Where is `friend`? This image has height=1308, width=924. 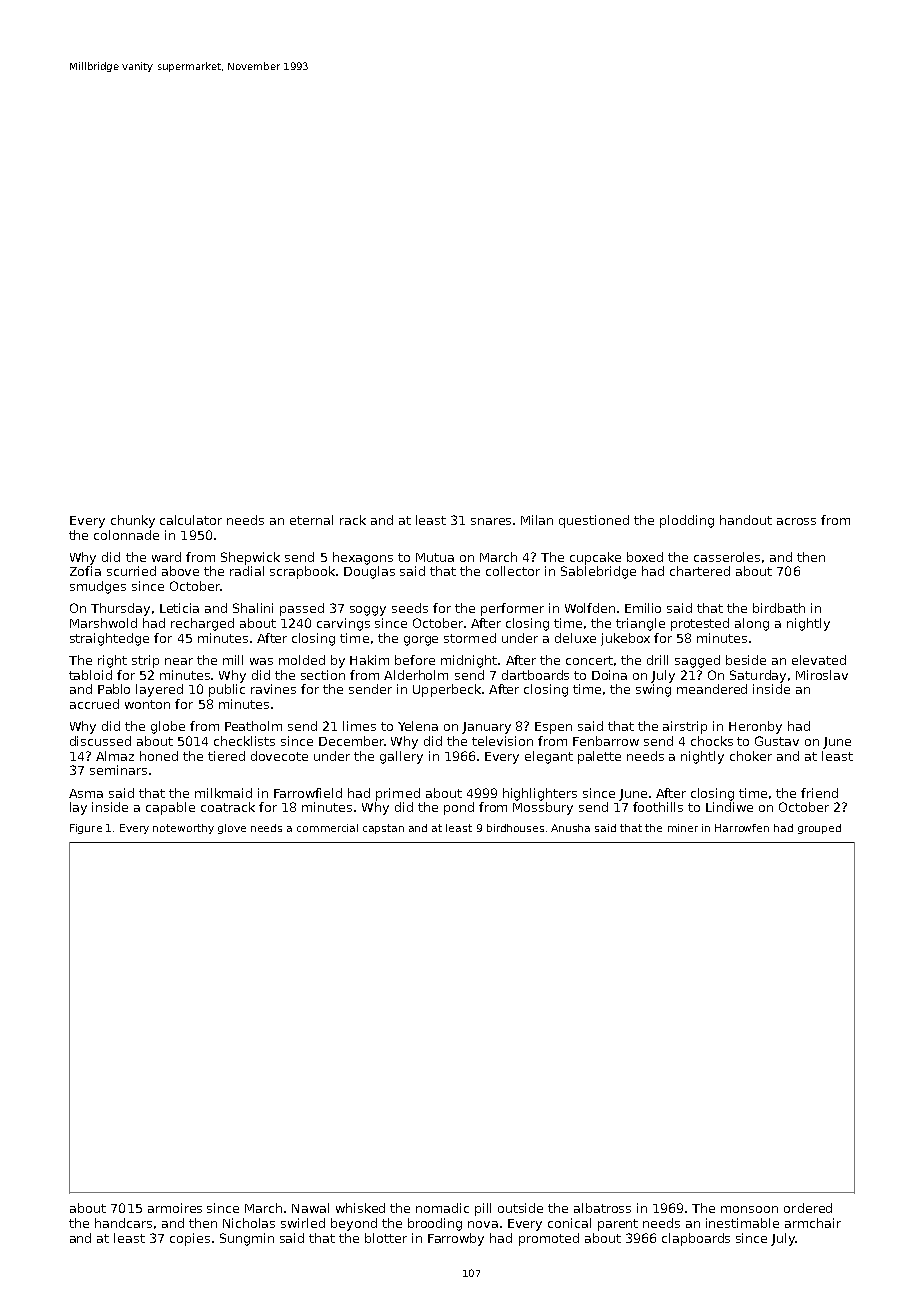
friend is located at coordinates (819, 793).
